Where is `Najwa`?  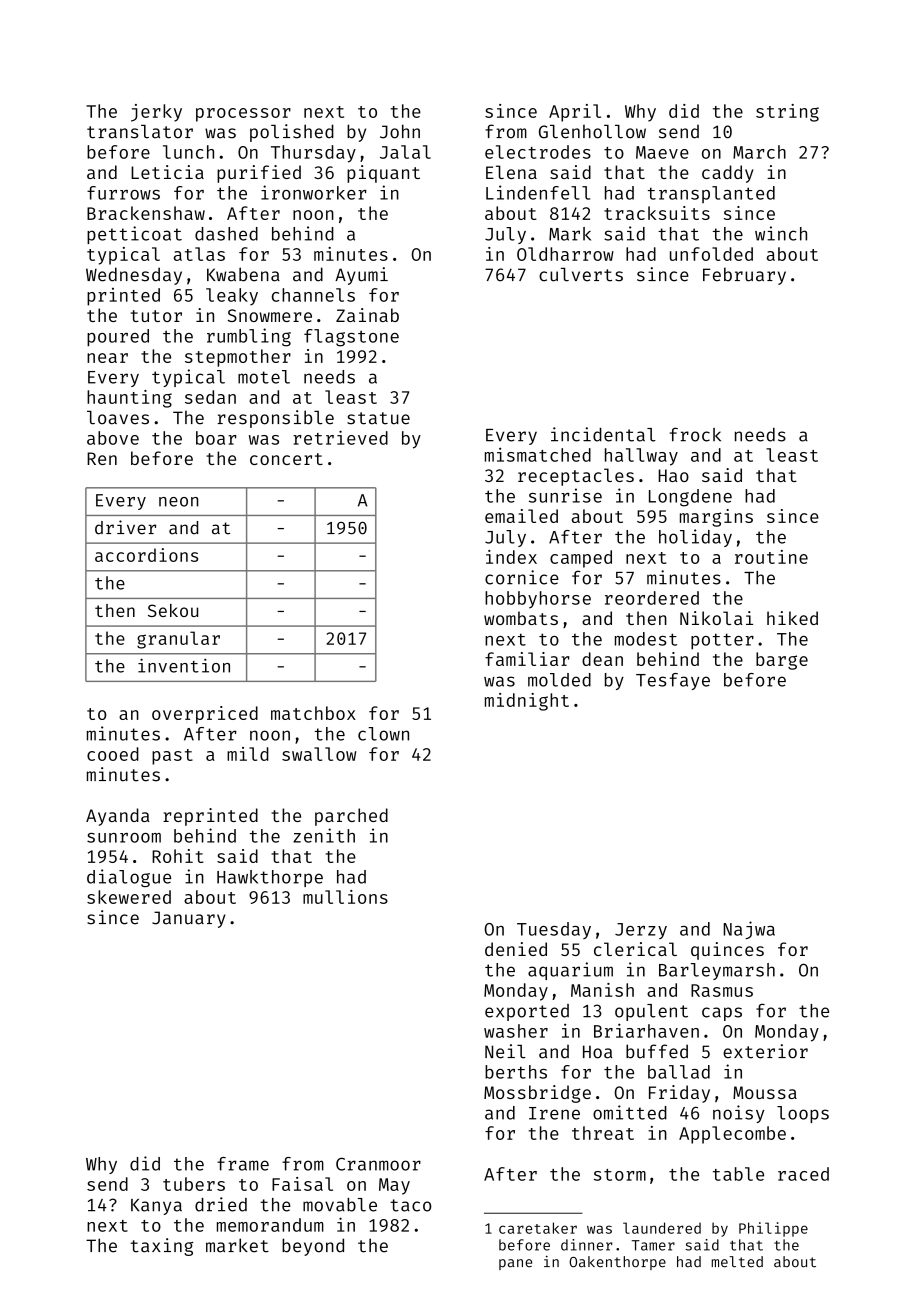 Najwa is located at coordinates (749, 930).
